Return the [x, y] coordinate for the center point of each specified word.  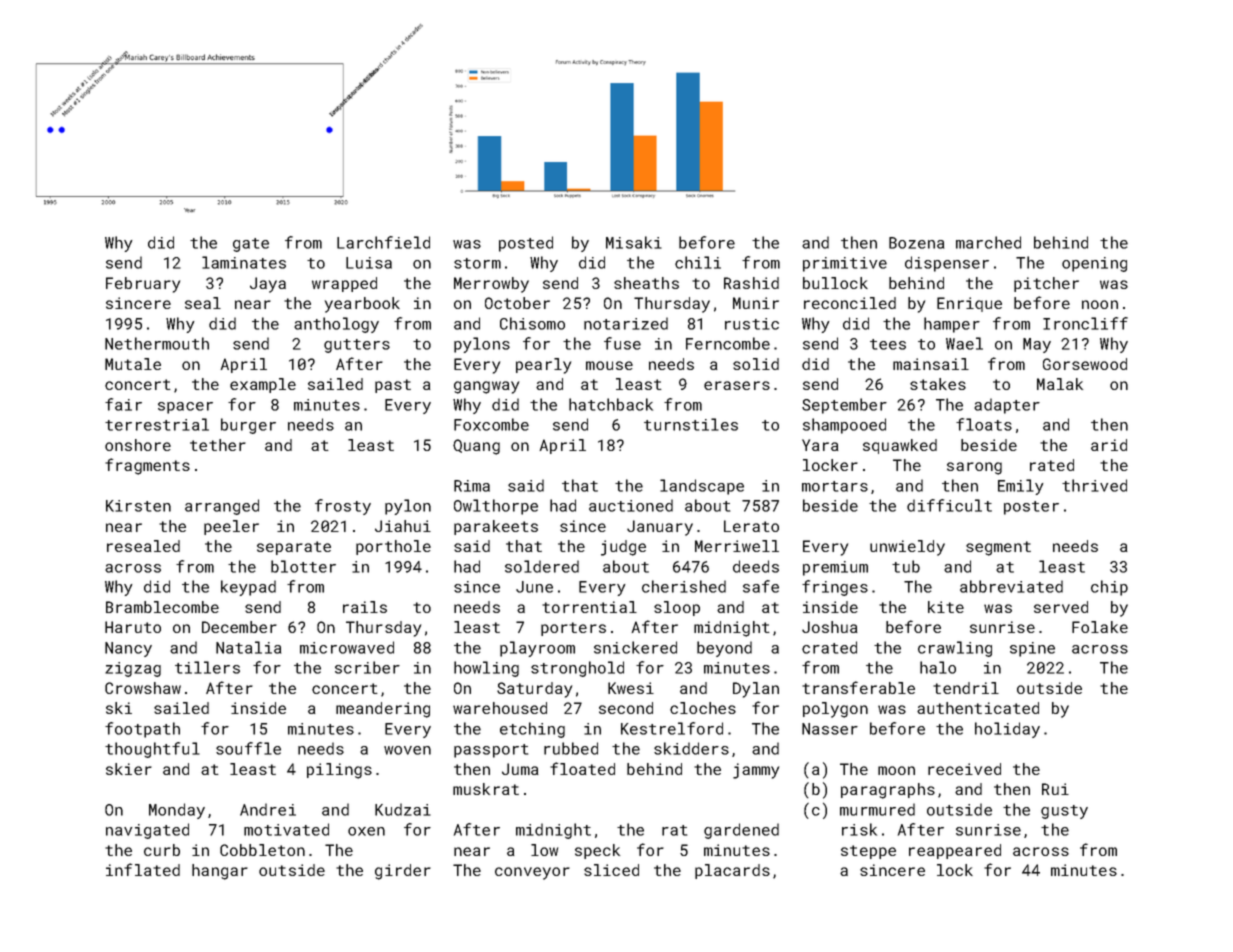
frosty [343, 507]
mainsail [931, 364]
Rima [472, 486]
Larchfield [383, 242]
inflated [143, 869]
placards [732, 871]
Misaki [634, 242]
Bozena [916, 243]
